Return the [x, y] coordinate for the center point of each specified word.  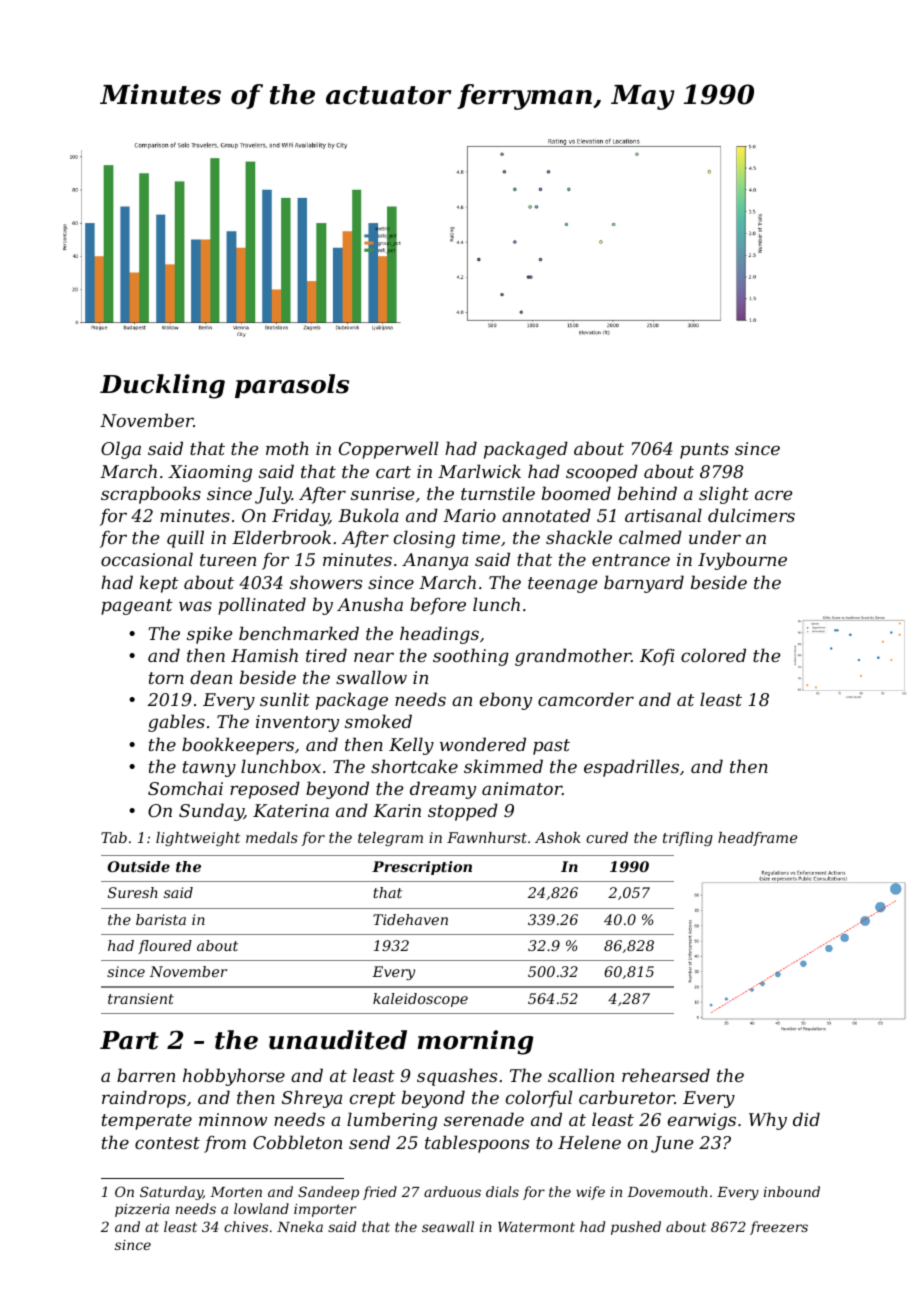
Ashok [558, 837]
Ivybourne [742, 561]
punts [704, 451]
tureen [228, 560]
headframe [757, 839]
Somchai [185, 788]
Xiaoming [210, 473]
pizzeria [142, 1210]
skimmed [503, 766]
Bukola [368, 515]
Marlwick [479, 471]
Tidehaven [410, 919]
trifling [688, 839]
